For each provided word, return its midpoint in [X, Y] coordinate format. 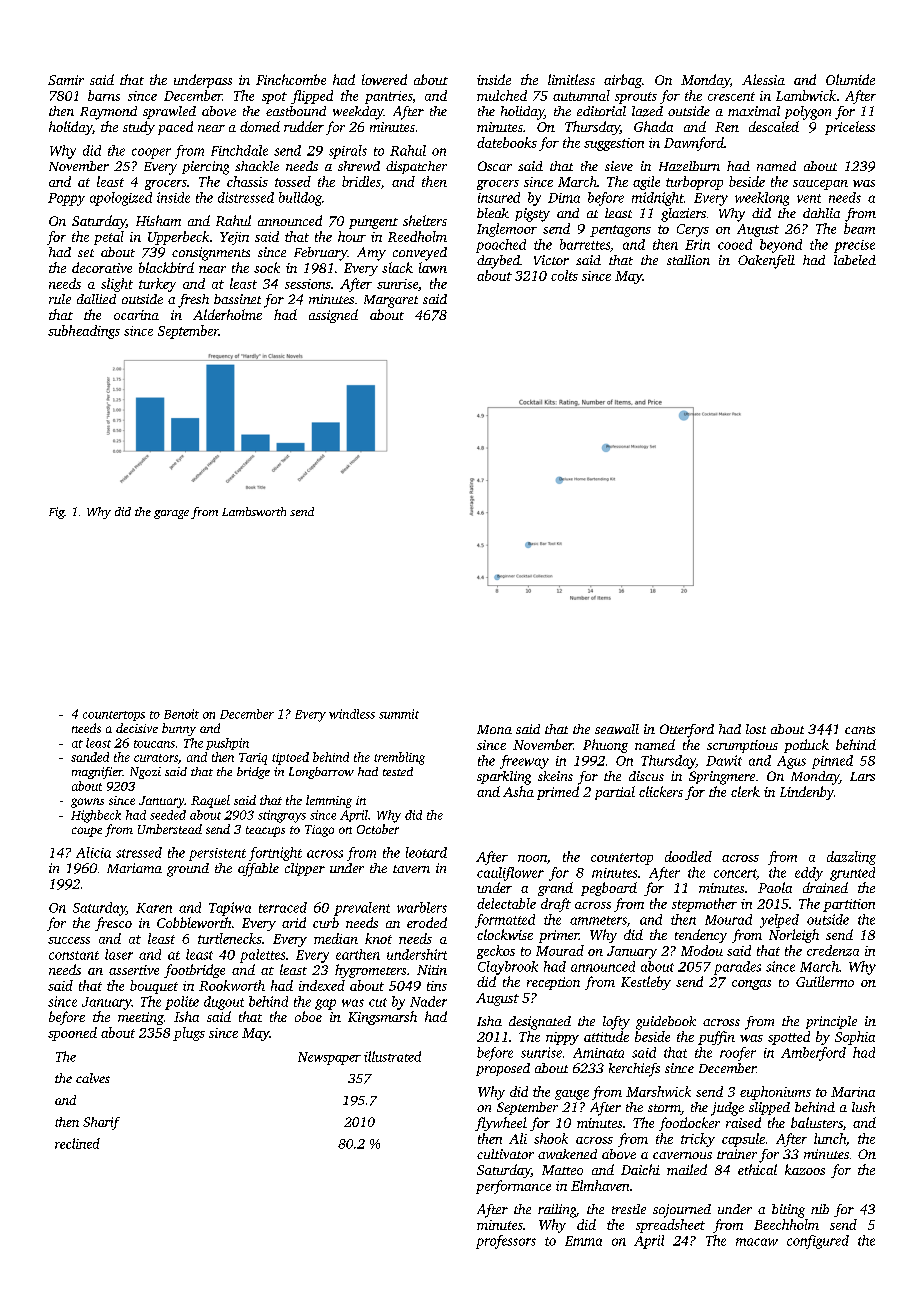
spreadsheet [670, 1226]
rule [60, 299]
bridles [361, 181]
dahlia [821, 213]
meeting [141, 1018]
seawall [617, 729]
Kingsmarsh [382, 1018]
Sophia [855, 1038]
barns [104, 95]
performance [513, 1187]
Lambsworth [254, 511]
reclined [77, 1143]
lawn [433, 267]
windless [352, 714]
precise [854, 246]
